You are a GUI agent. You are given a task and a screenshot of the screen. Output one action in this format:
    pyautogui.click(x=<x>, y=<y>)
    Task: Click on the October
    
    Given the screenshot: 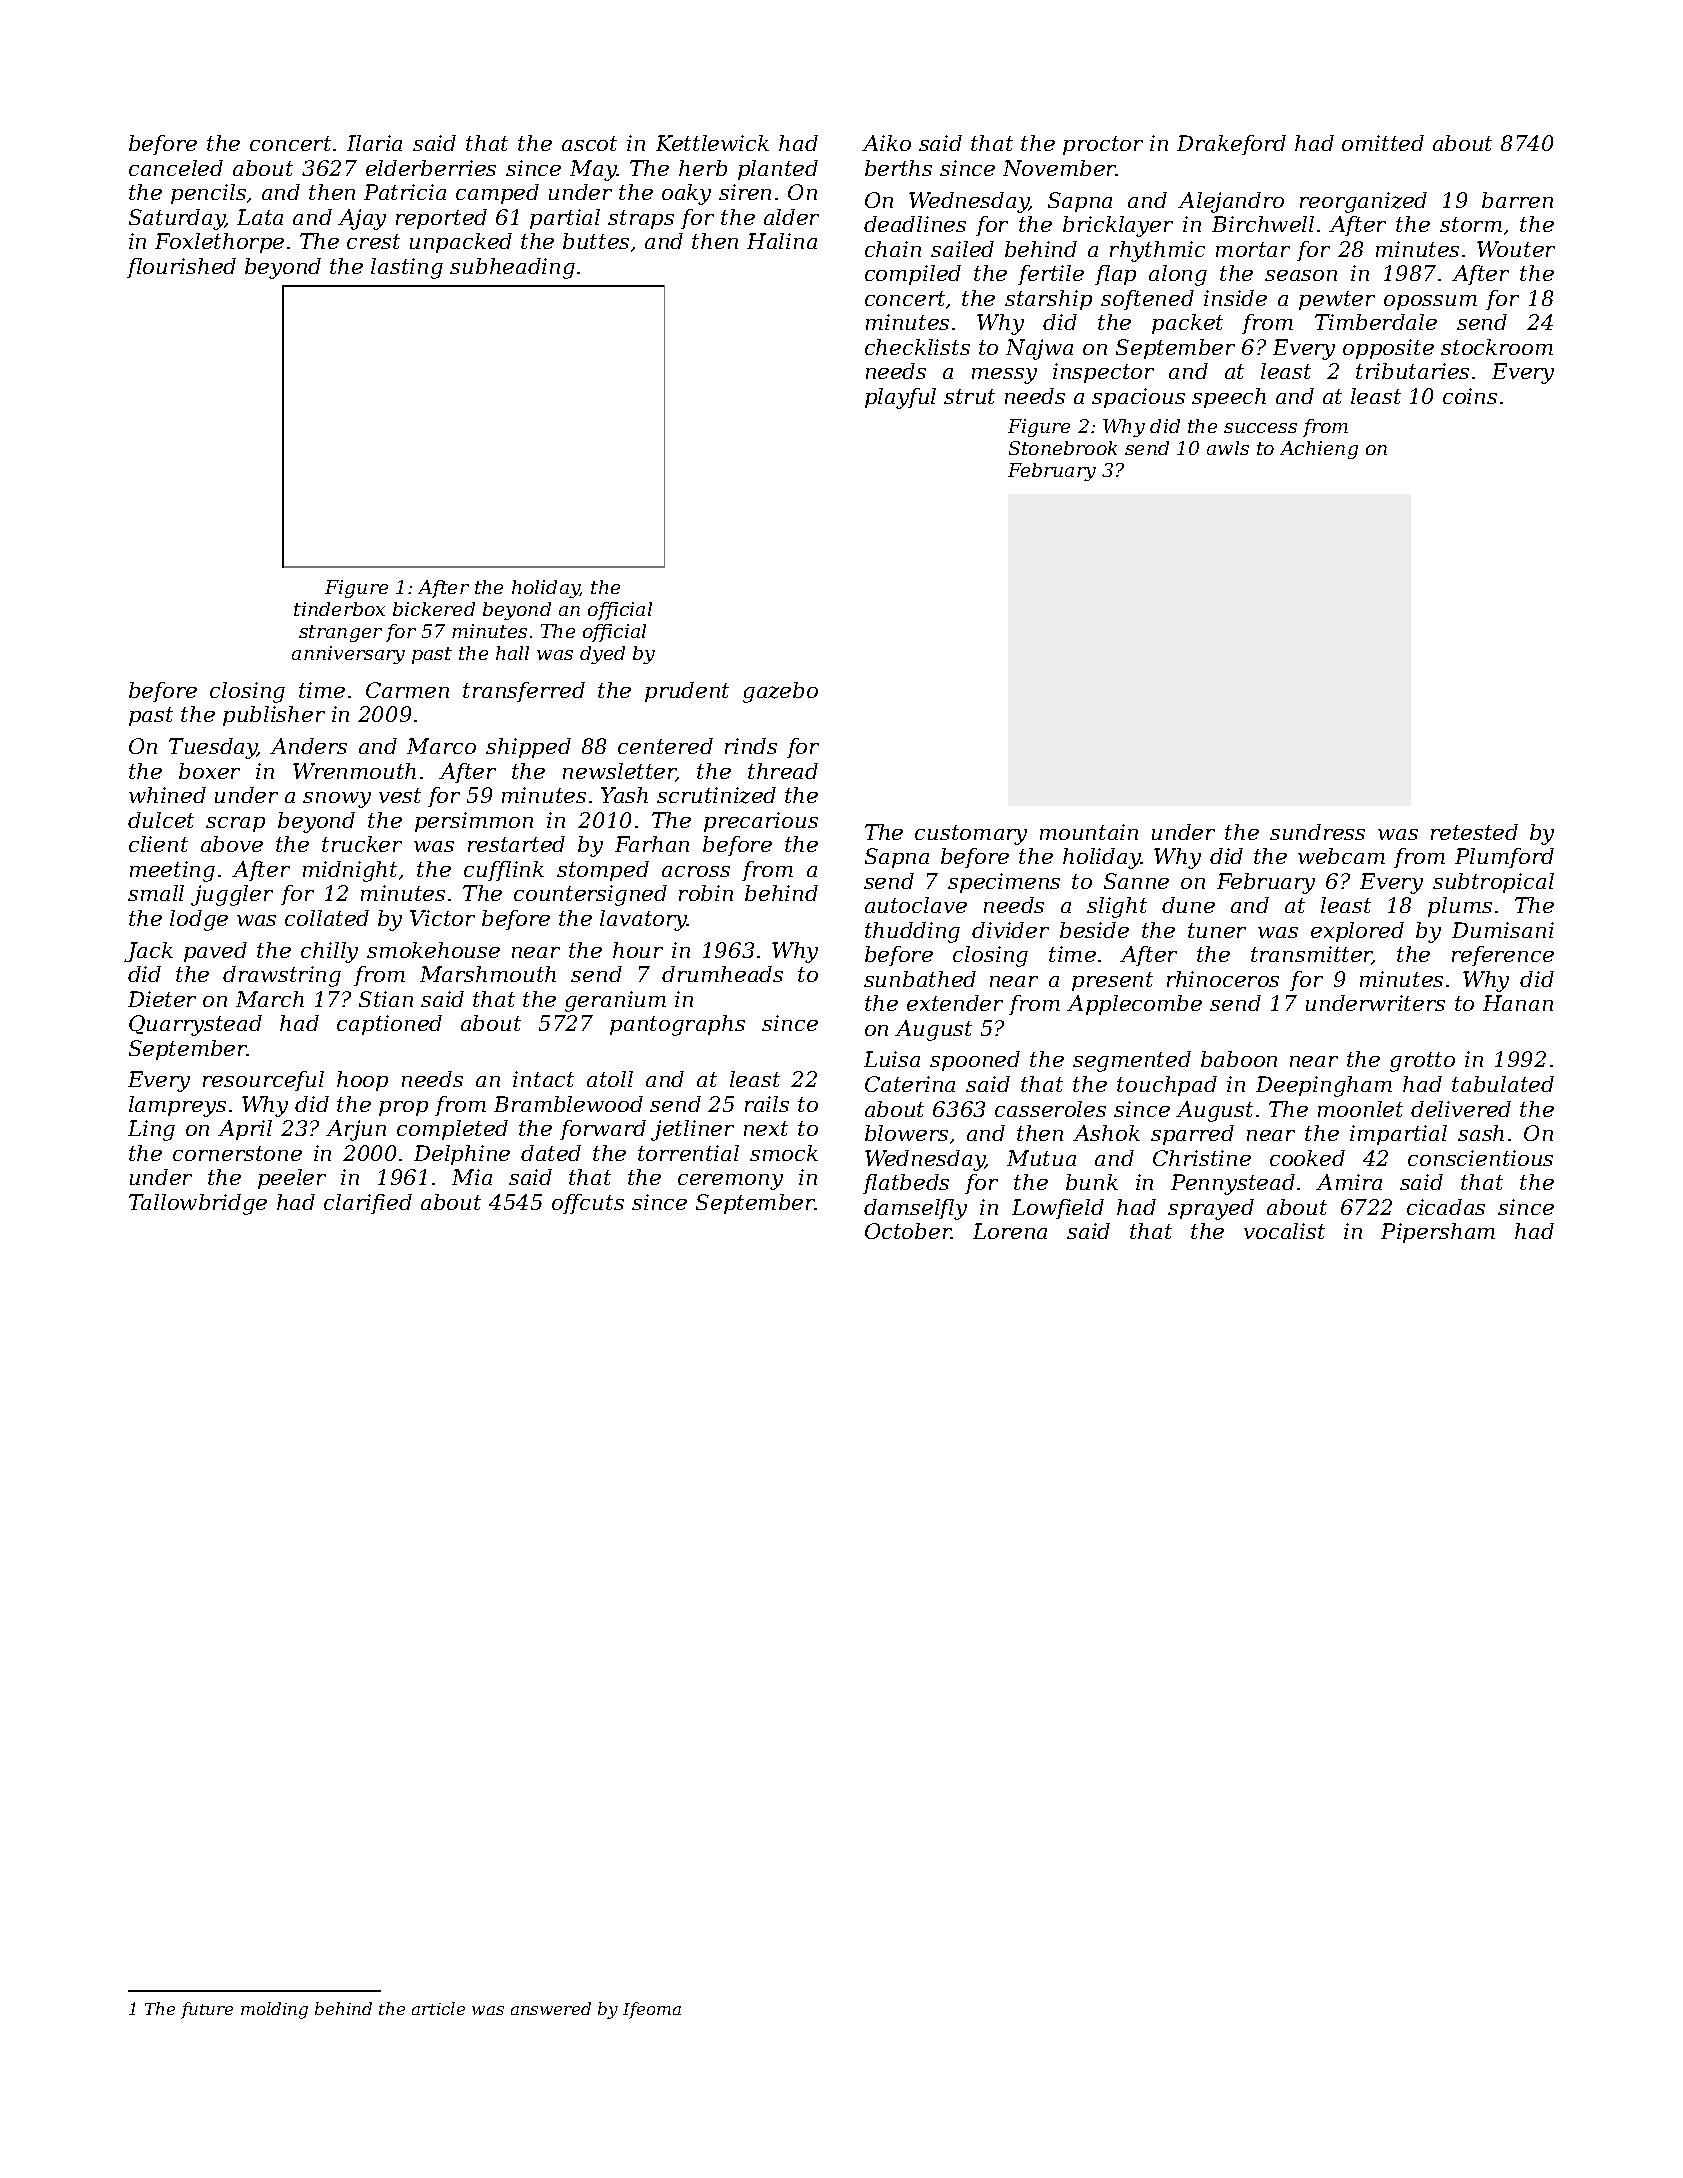 What is the action you would take?
    pyautogui.click(x=908, y=1231)
